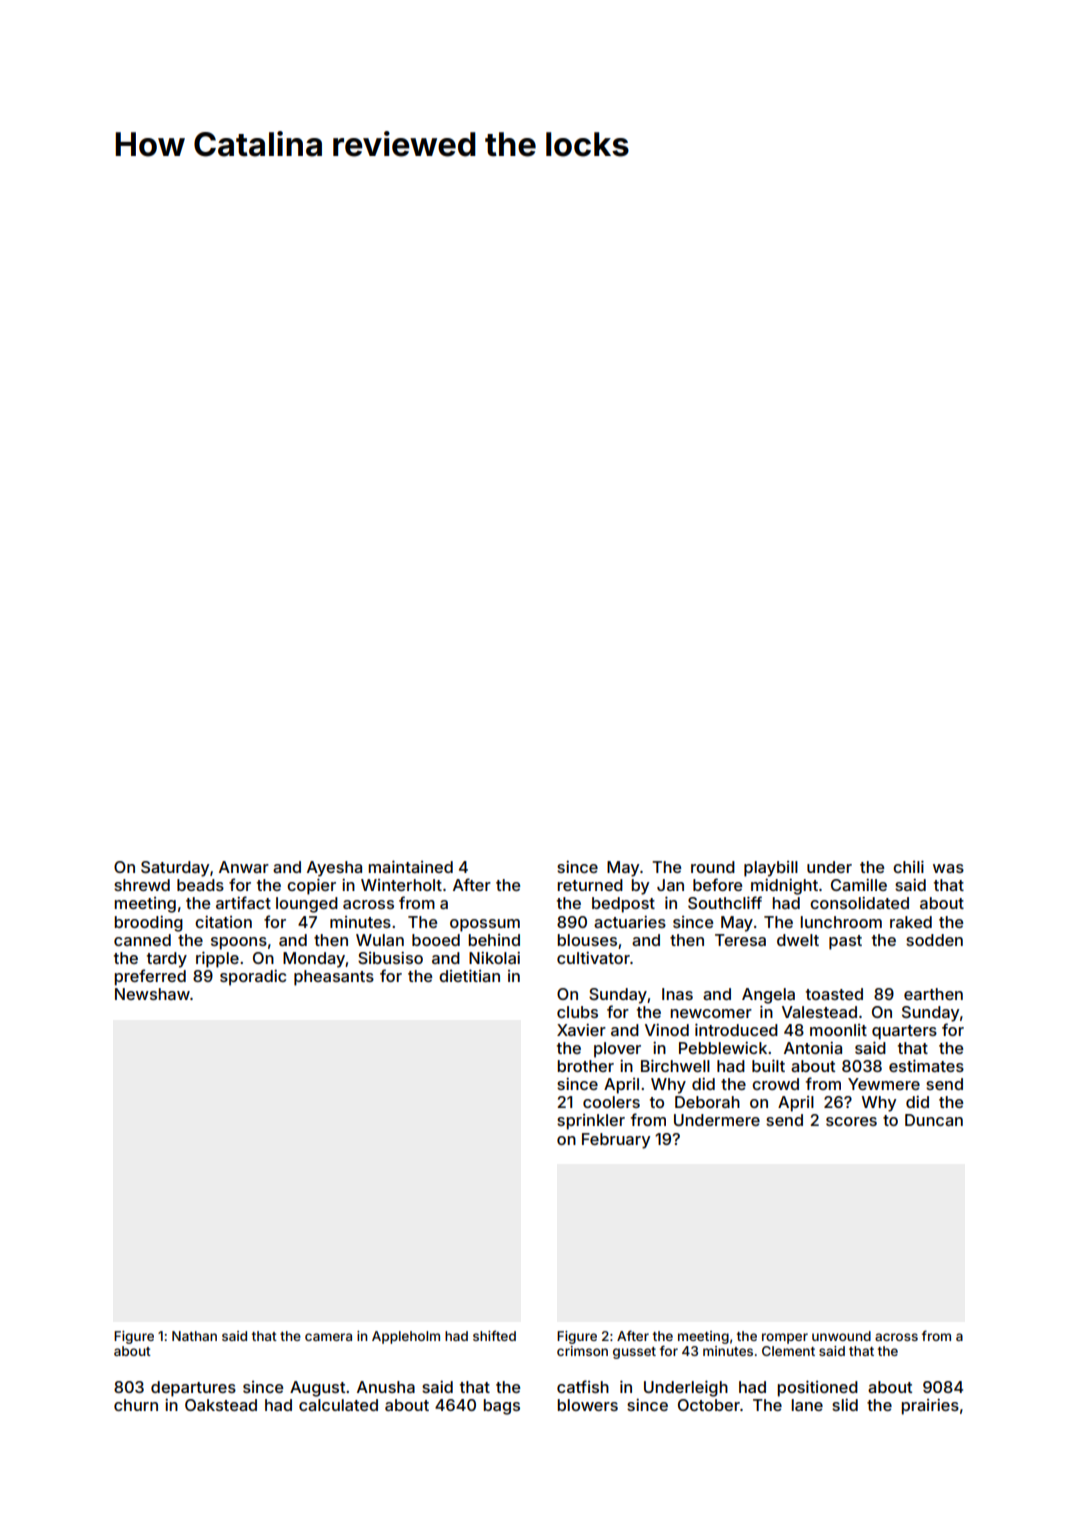  What do you see at coordinates (616, 1141) in the screenshot?
I see `February` at bounding box center [616, 1141].
